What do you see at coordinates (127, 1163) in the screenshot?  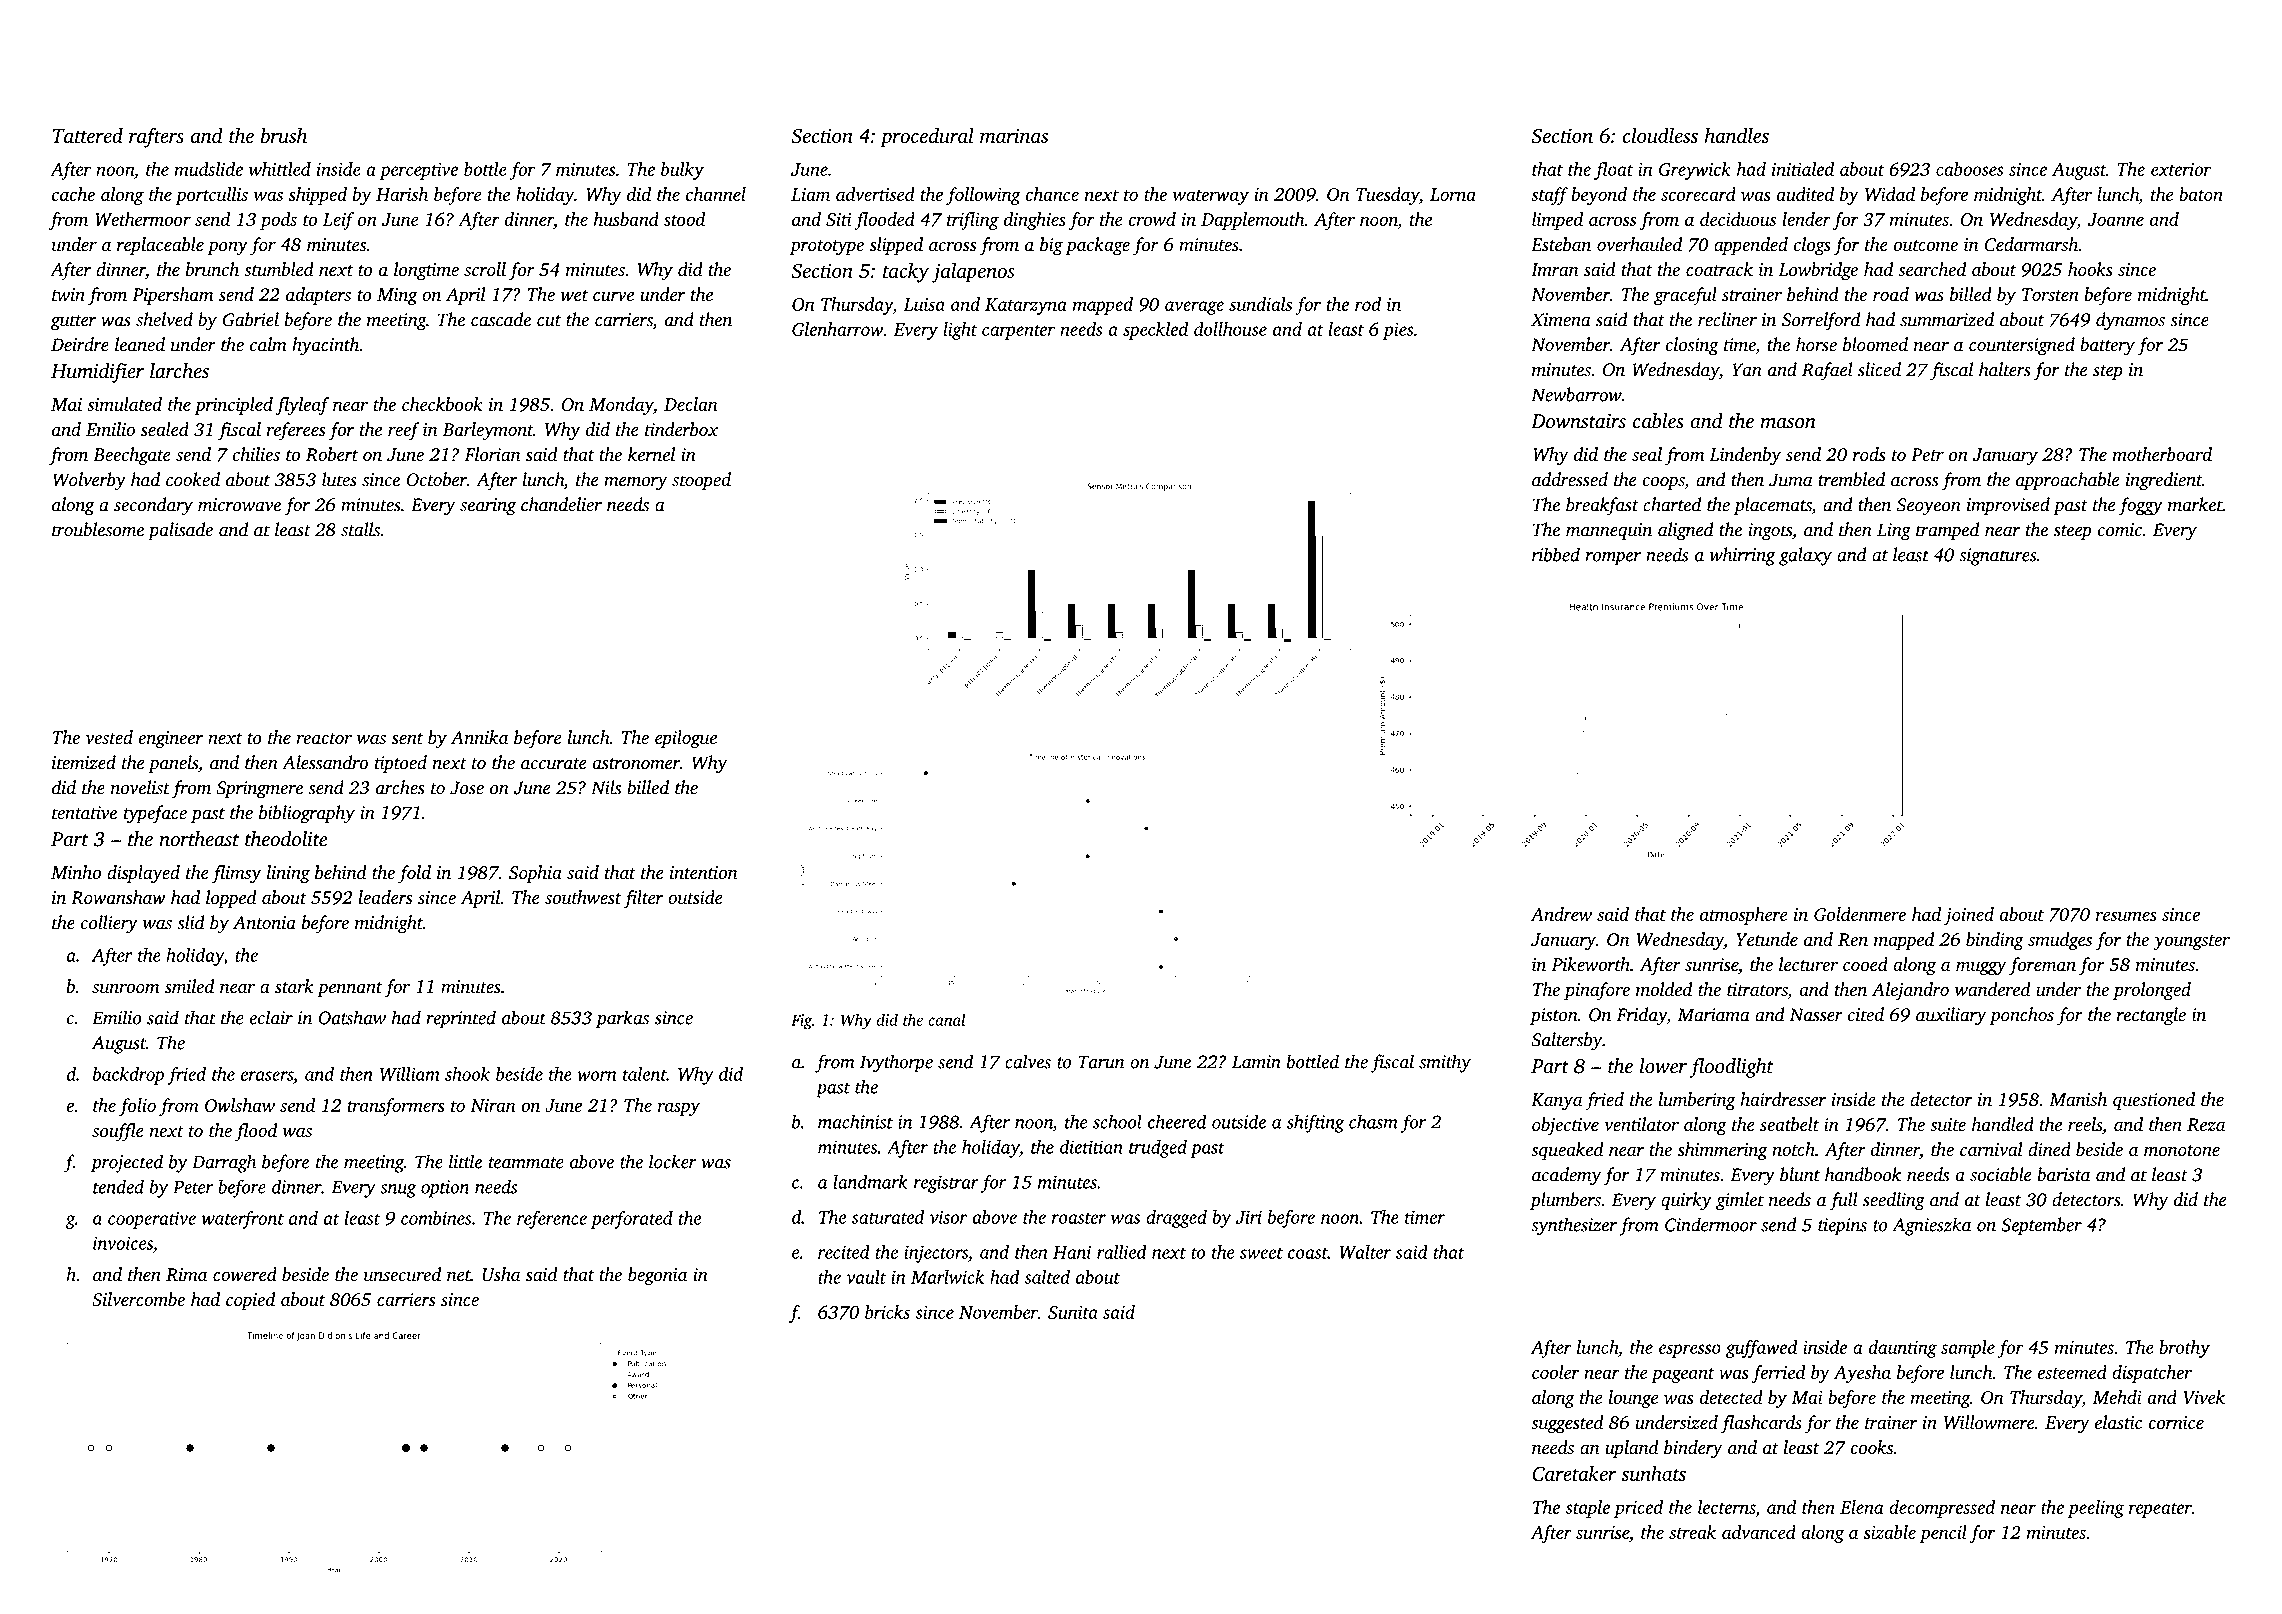 I see `projected` at bounding box center [127, 1163].
